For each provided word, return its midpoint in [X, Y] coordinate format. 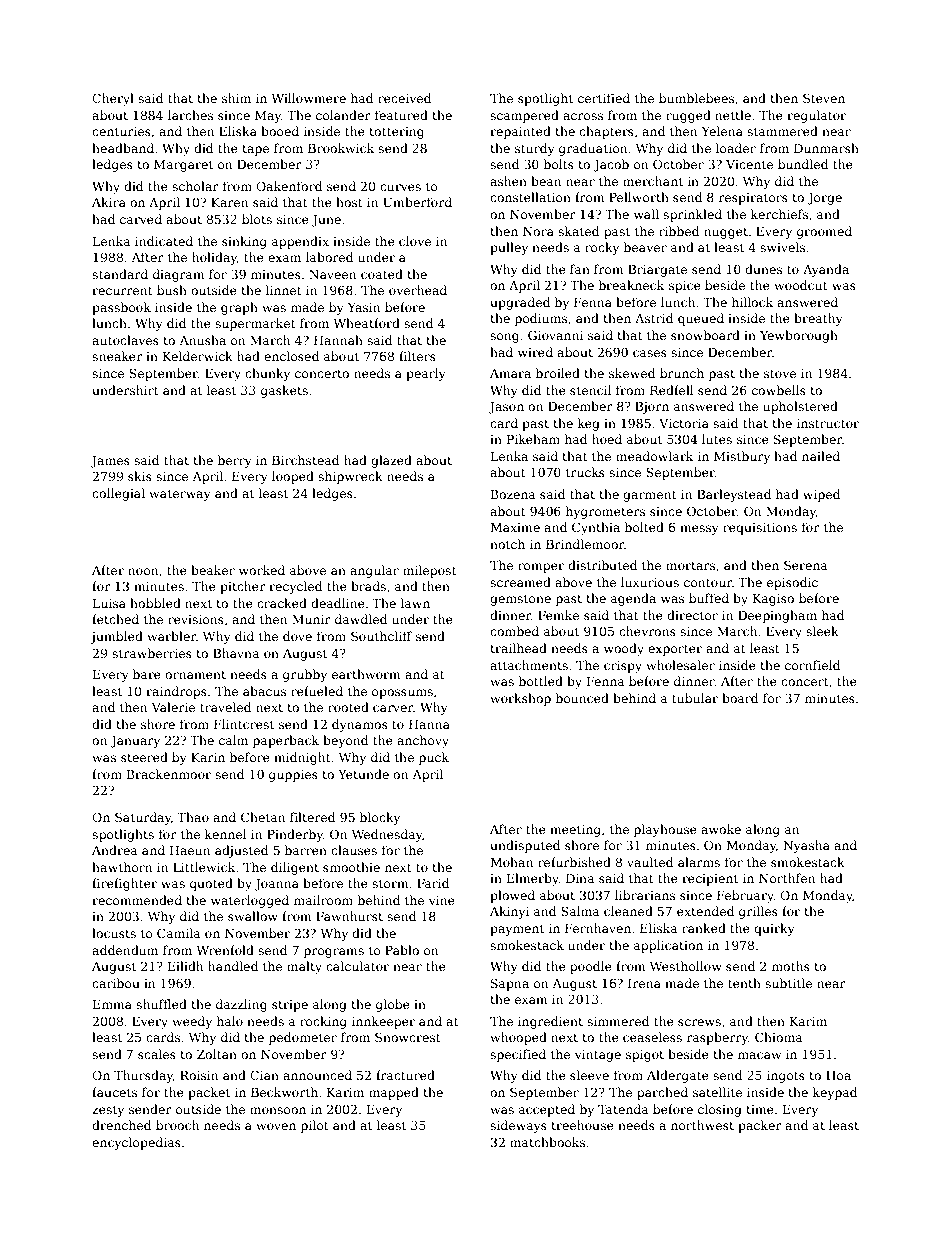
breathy [818, 319]
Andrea [115, 850]
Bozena [513, 494]
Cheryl [113, 99]
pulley [509, 248]
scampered [524, 116]
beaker [213, 570]
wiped [821, 495]
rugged [688, 116]
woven [276, 1126]
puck [434, 758]
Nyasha [806, 846]
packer [760, 1126]
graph [239, 308]
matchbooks [547, 1142]
